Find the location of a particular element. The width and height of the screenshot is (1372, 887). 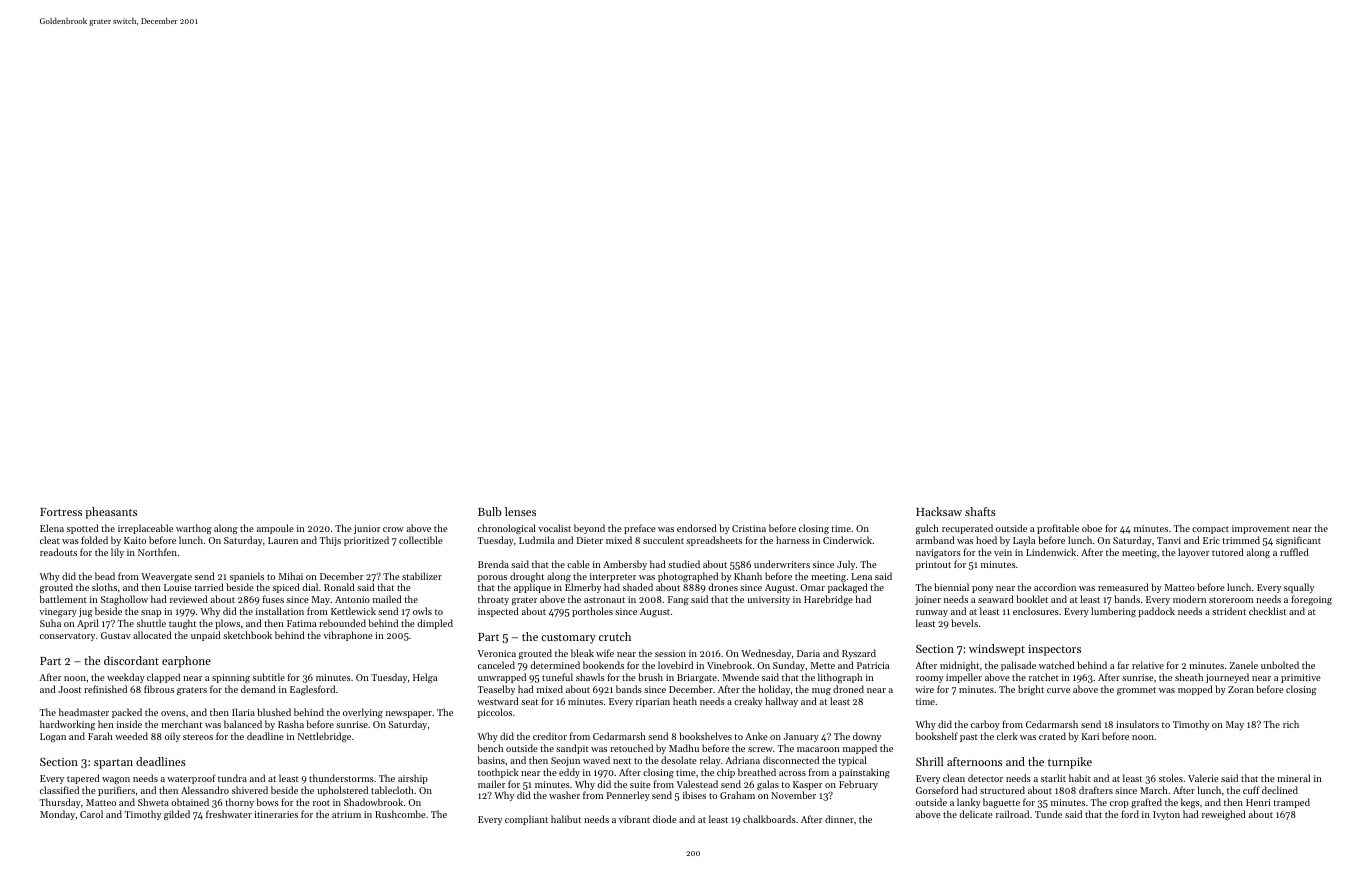

Bulb is located at coordinates (490, 511).
